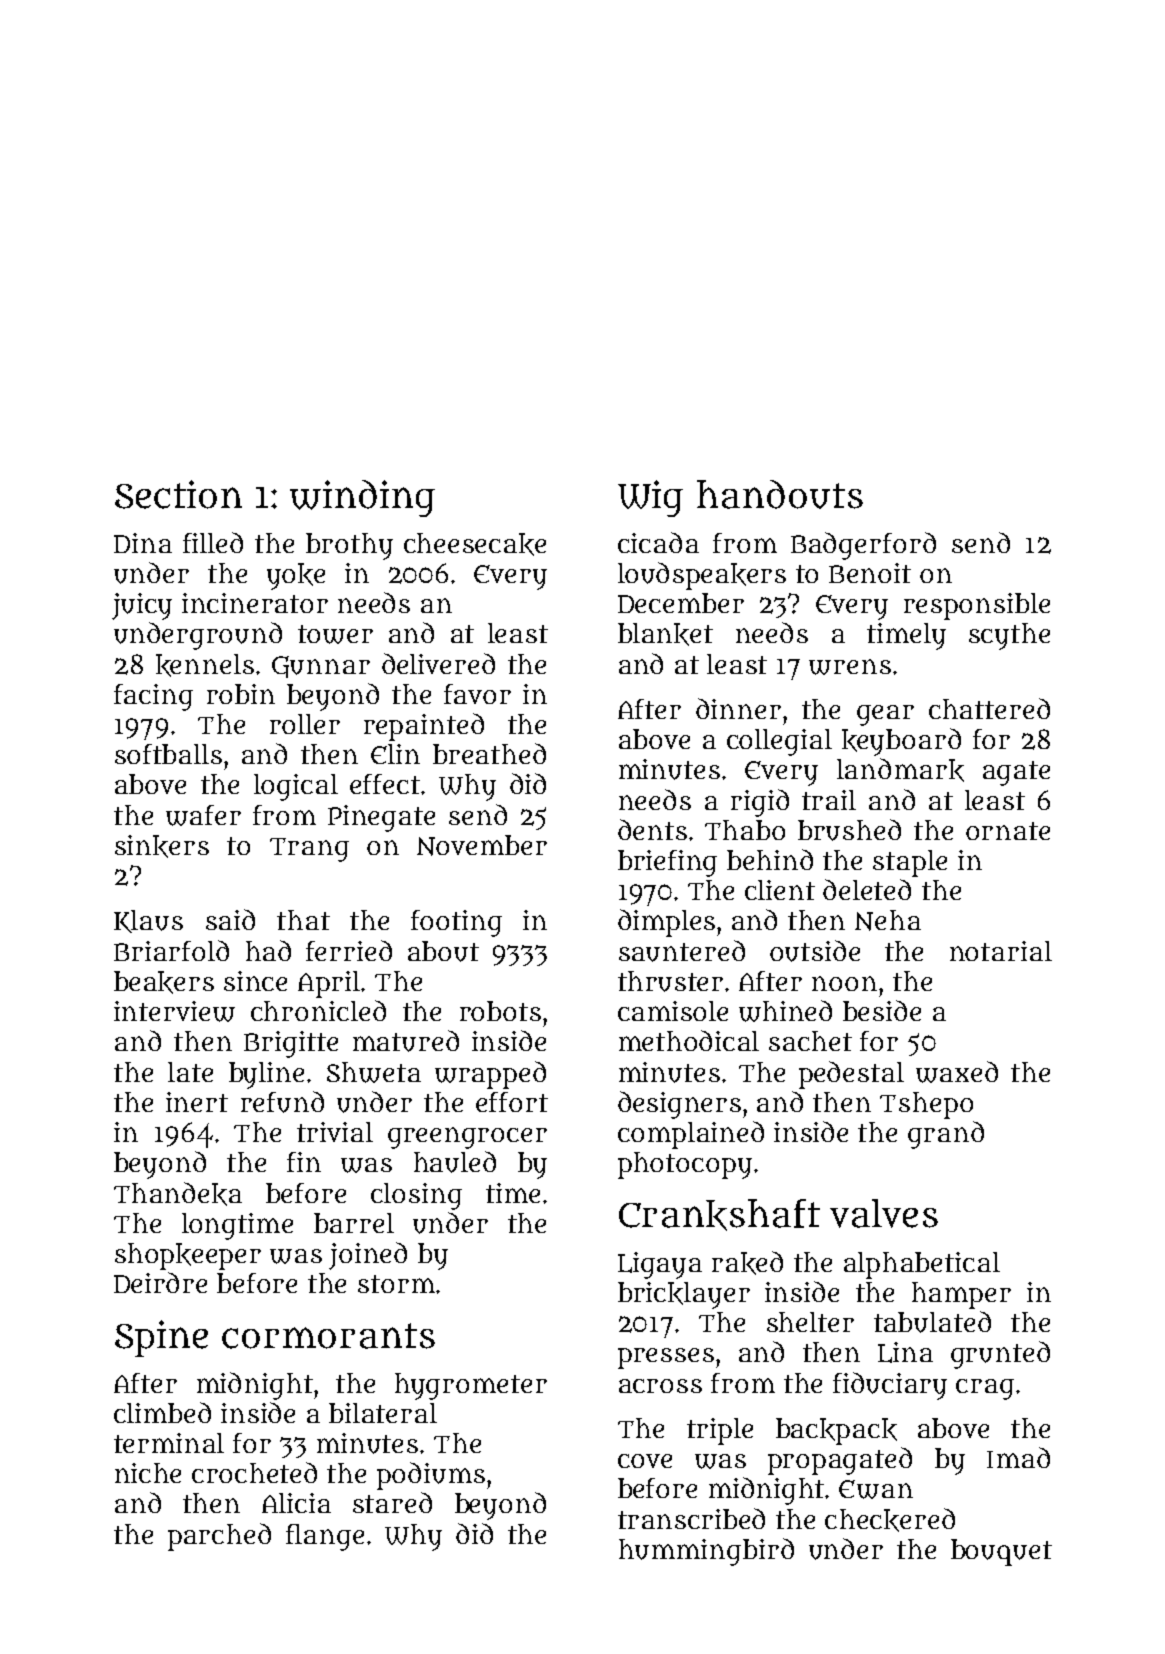  Describe the element at coordinates (392, 1502) in the screenshot. I see `stared` at that location.
